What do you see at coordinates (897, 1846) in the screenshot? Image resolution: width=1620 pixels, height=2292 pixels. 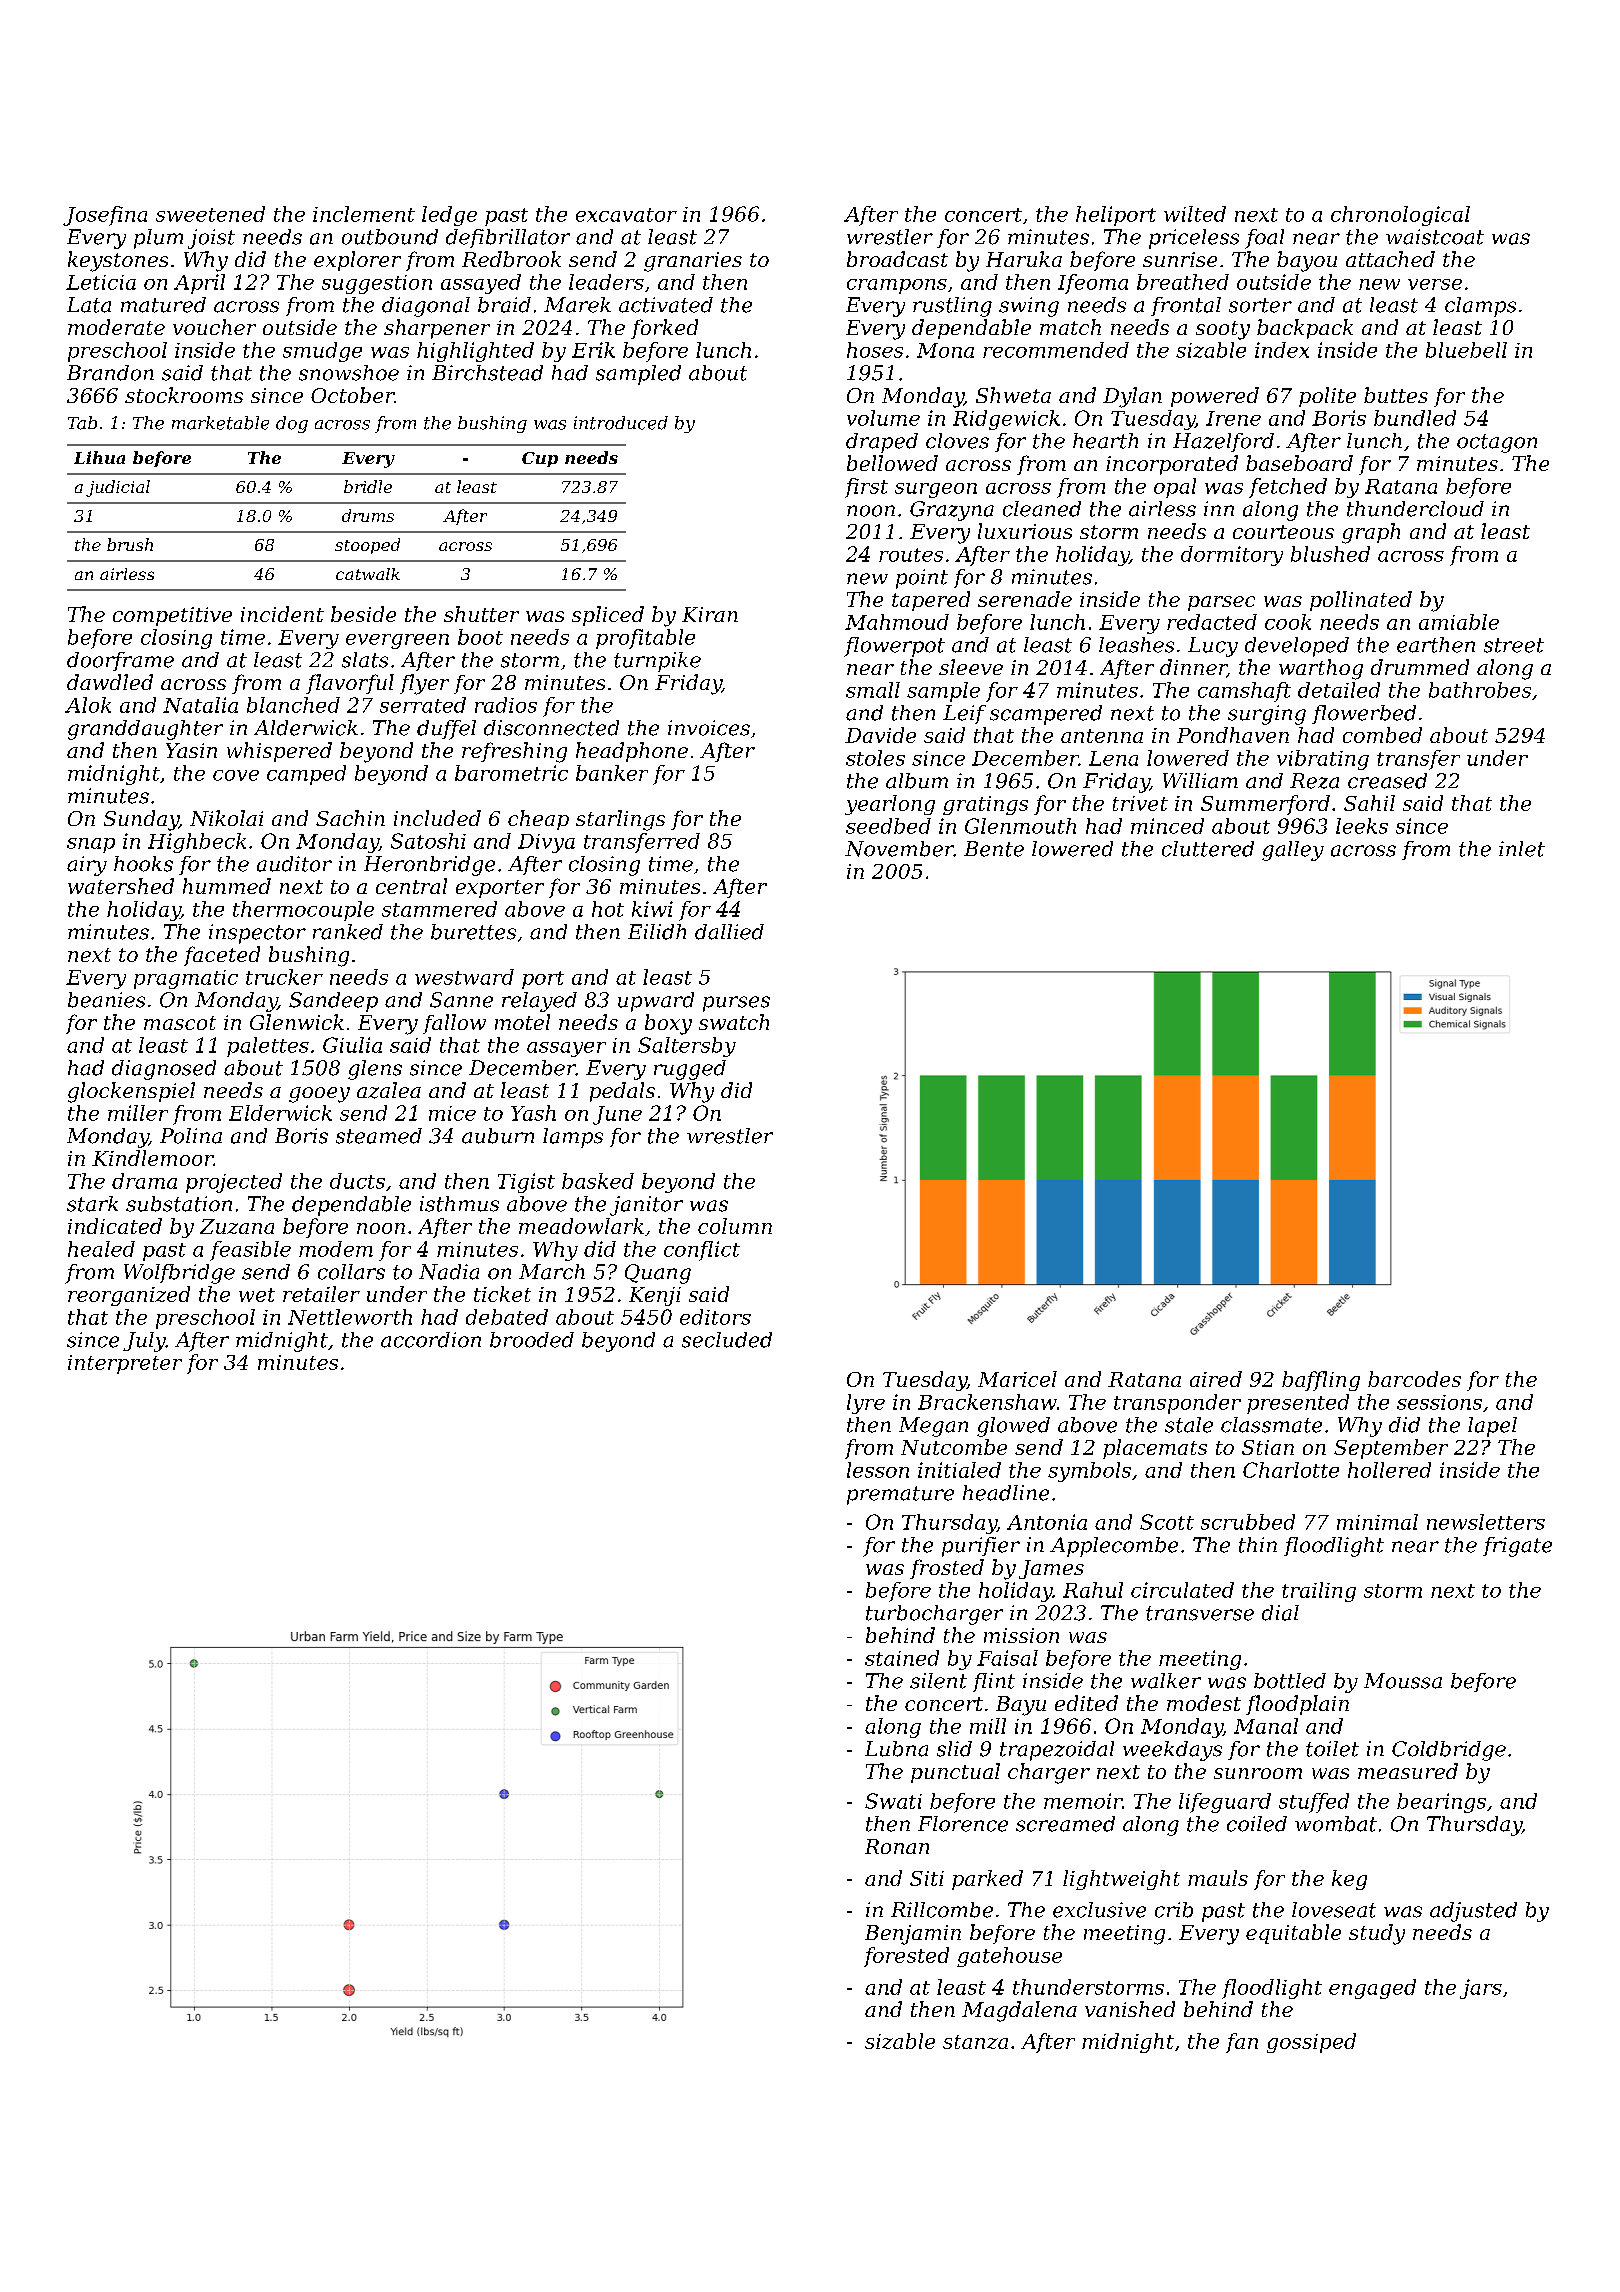 I see `Ronan` at bounding box center [897, 1846].
